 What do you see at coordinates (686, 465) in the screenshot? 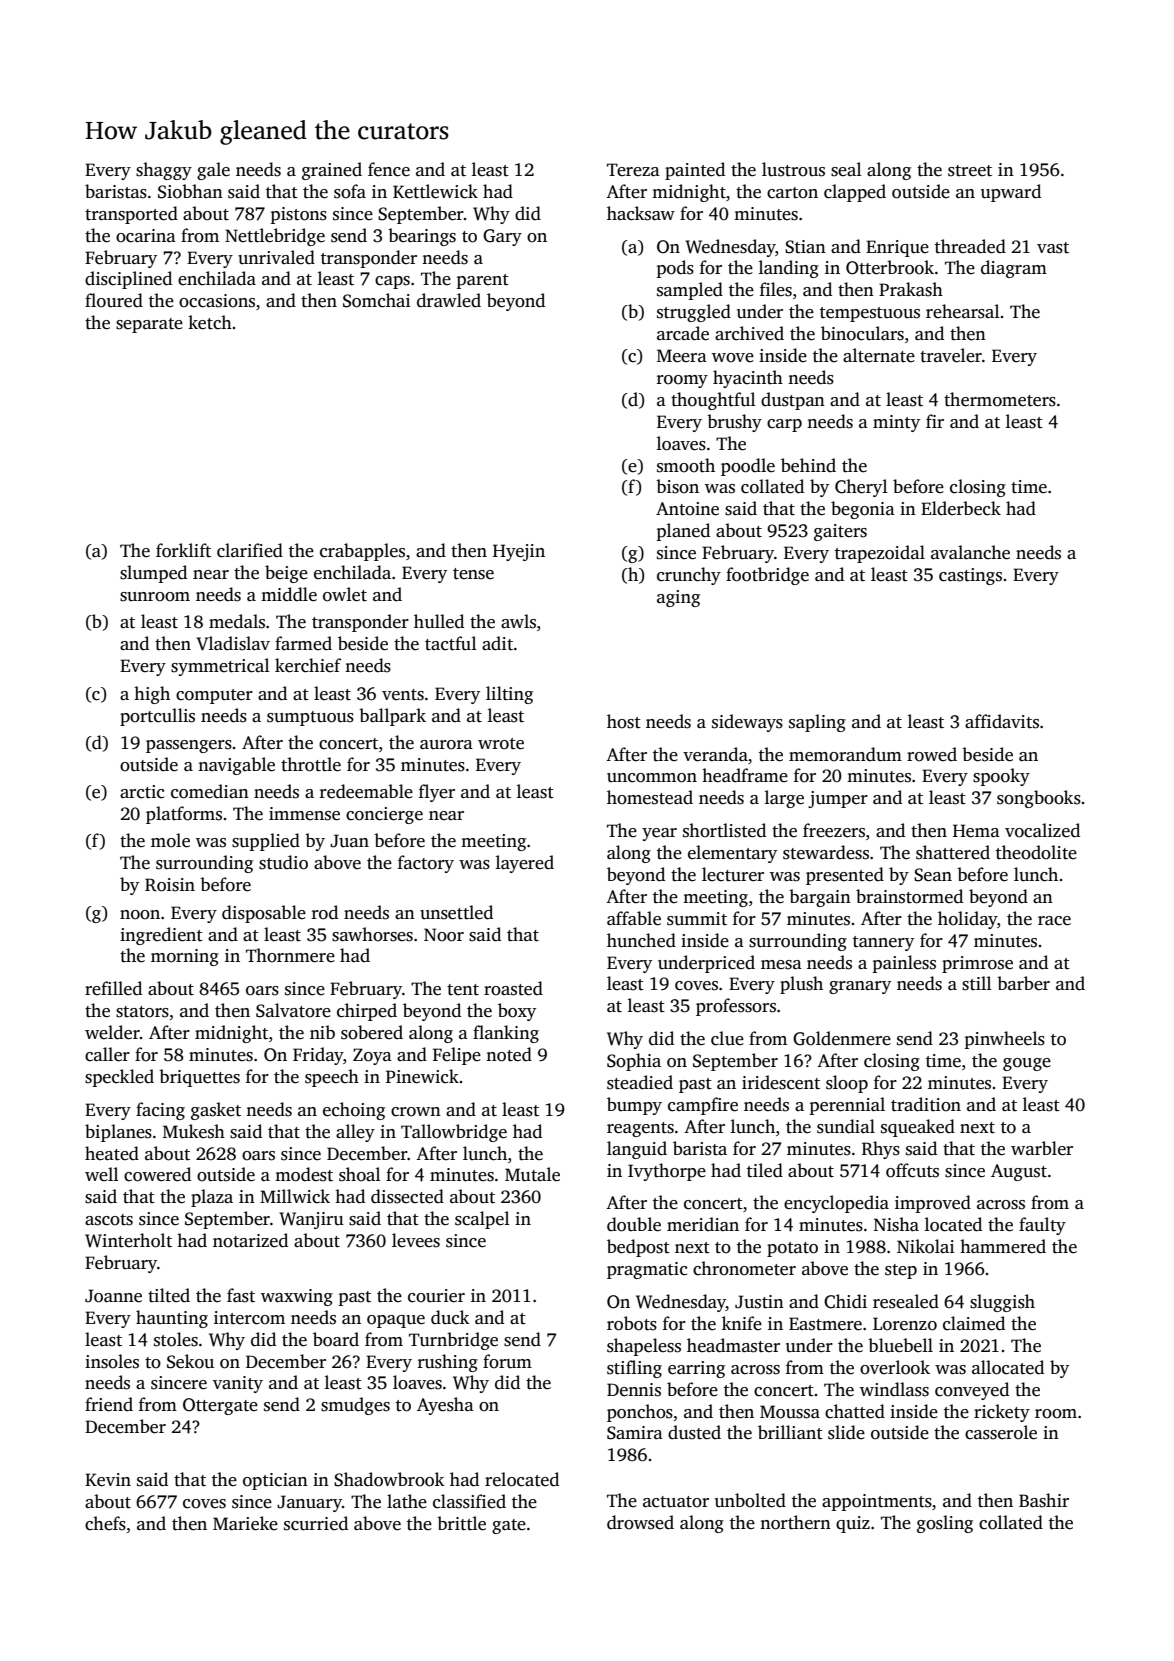
I see `smooth` at bounding box center [686, 465].
